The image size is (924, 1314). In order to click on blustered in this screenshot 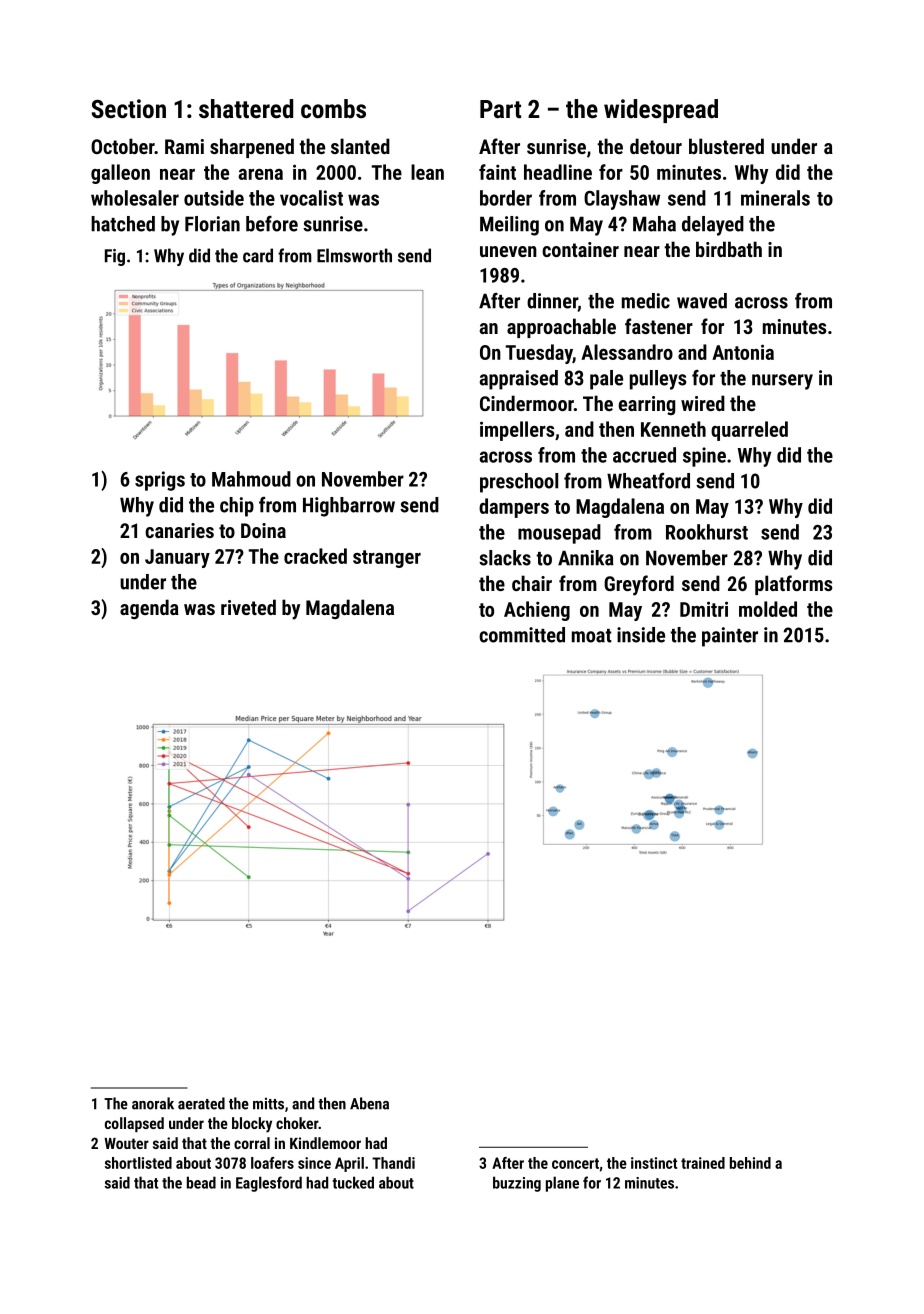, I will do `click(726, 146)`.
